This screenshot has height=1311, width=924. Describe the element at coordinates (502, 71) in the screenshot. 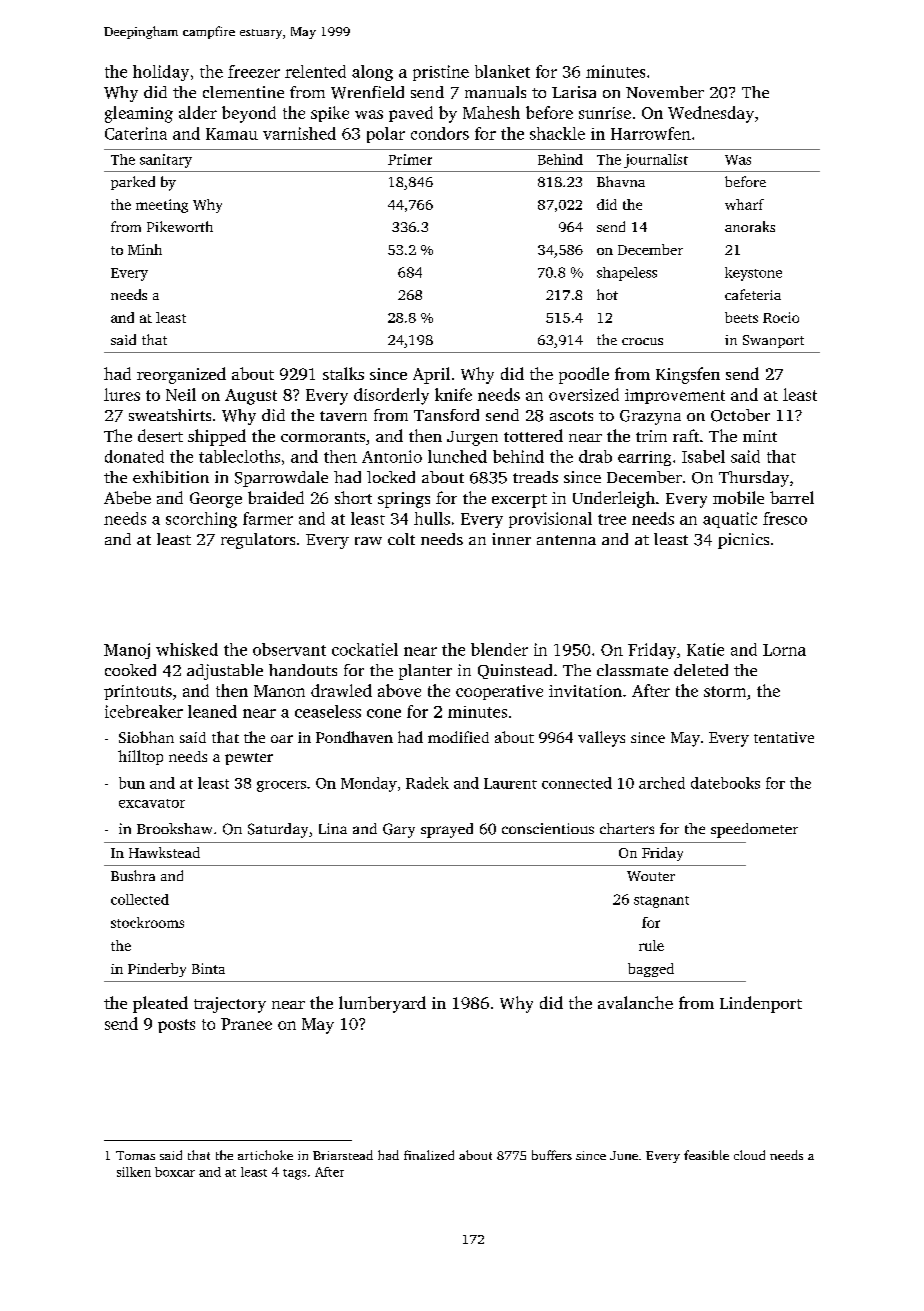

I see `blanket` at that location.
